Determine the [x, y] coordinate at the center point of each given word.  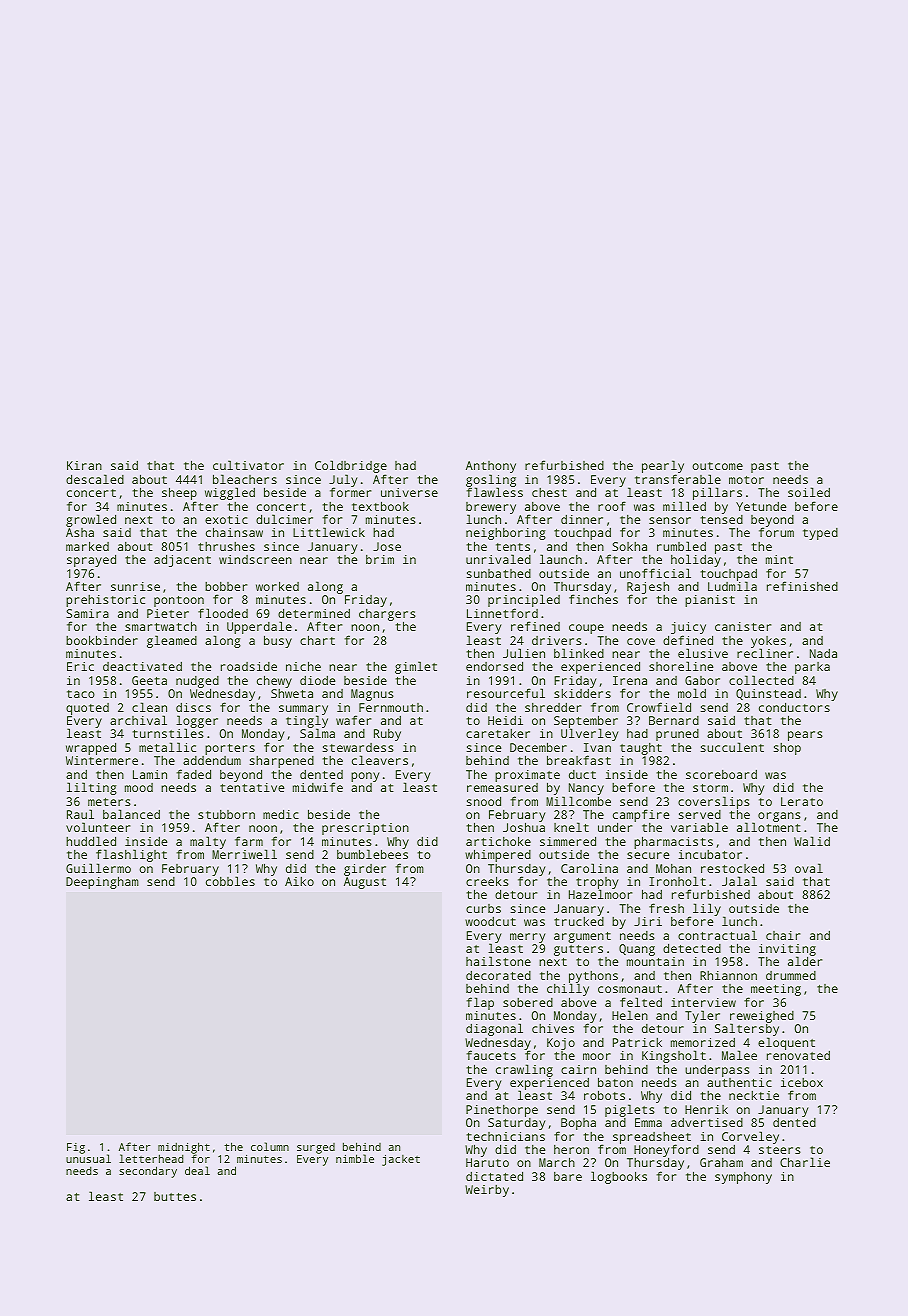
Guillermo [98, 868]
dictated [494, 1176]
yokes [768, 642]
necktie [754, 1095]
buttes [175, 1196]
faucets [491, 1055]
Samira [87, 613]
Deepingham [102, 882]
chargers [387, 615]
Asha [80, 532]
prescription [365, 829]
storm [710, 788]
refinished [802, 586]
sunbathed [499, 573]
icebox [802, 1082]
